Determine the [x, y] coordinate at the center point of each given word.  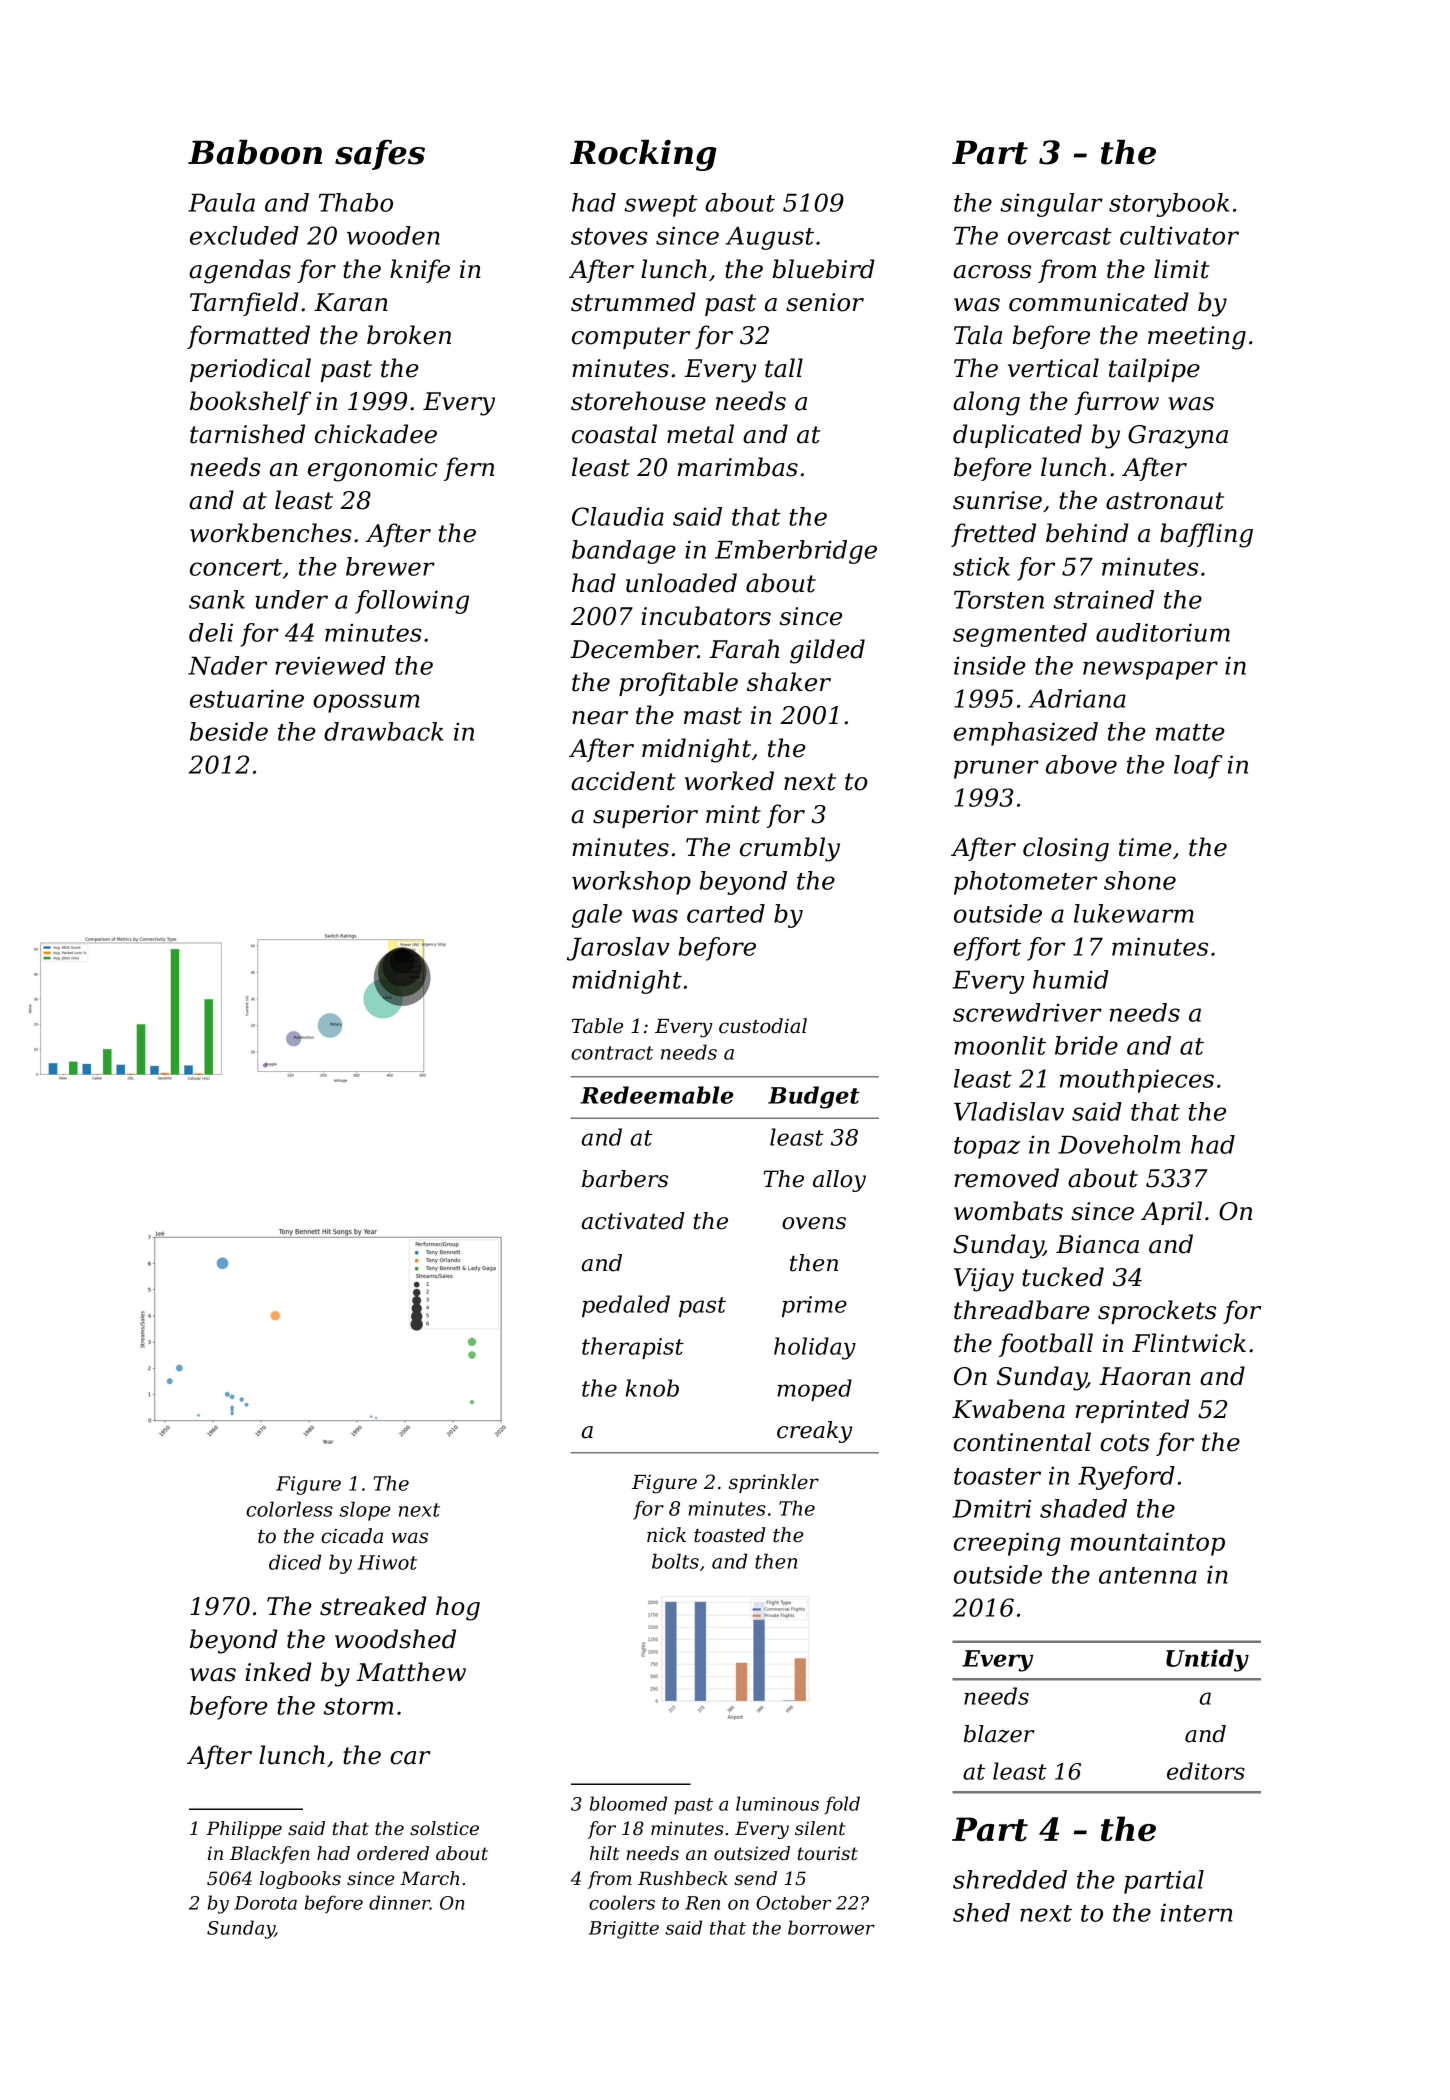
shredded [1010, 1879]
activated [633, 1221]
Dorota [265, 1903]
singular [1051, 205]
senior [825, 302]
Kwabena [1008, 1409]
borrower [831, 1927]
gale [597, 916]
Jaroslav [618, 949]
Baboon [255, 152]
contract [612, 1053]
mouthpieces [1137, 1081]
